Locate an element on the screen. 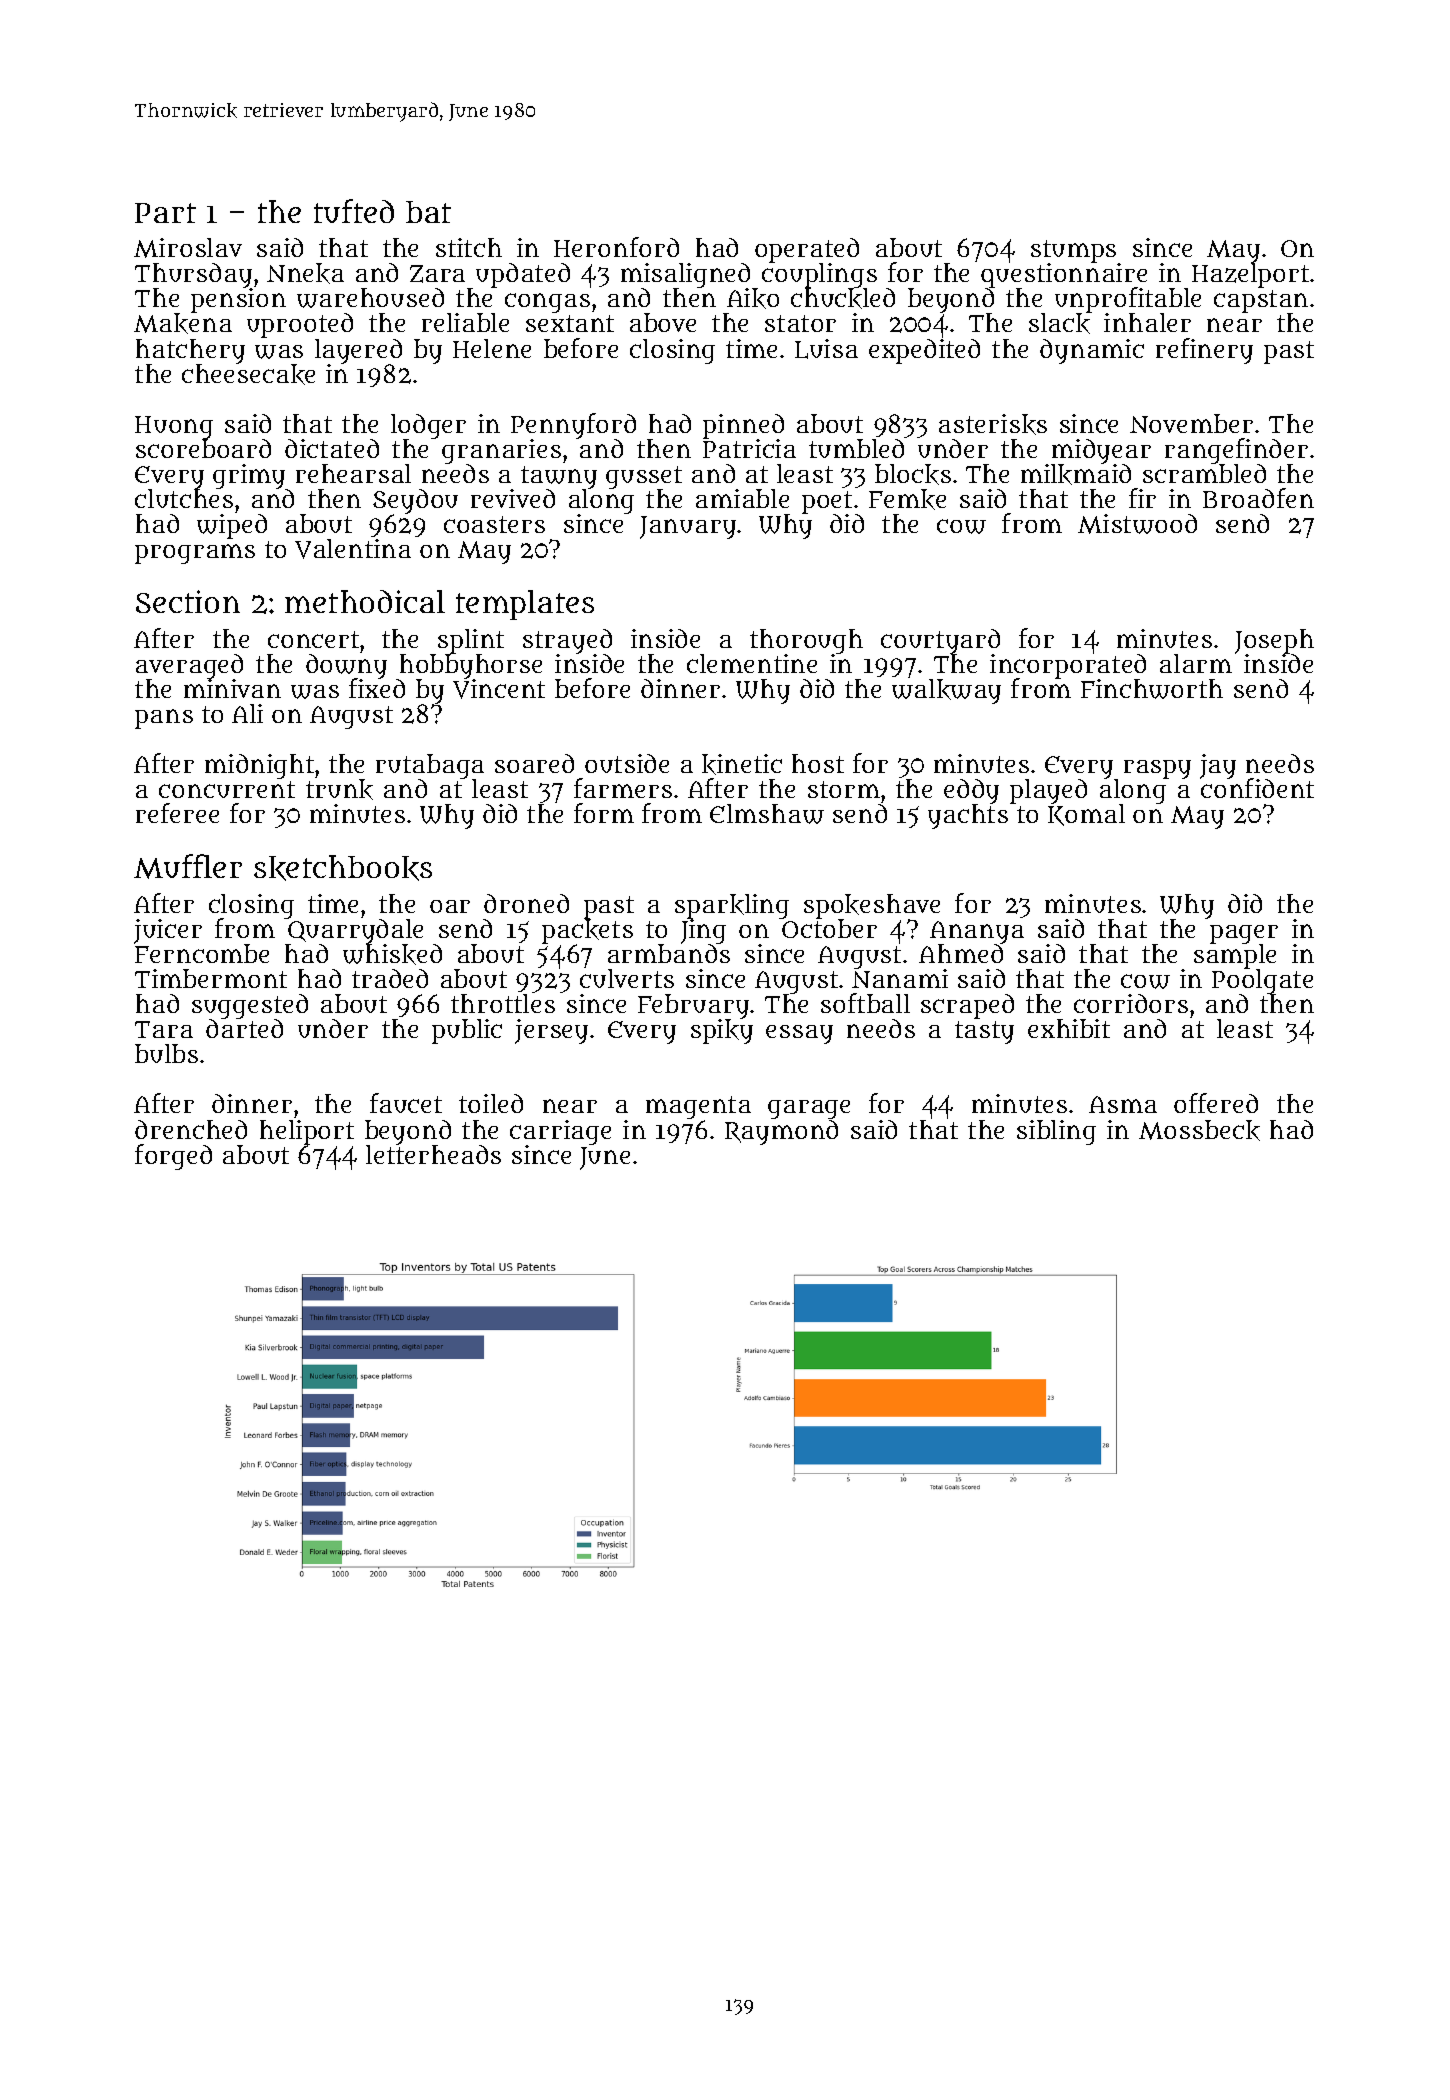 The image size is (1450, 2100). tufted is located at coordinates (354, 211).
